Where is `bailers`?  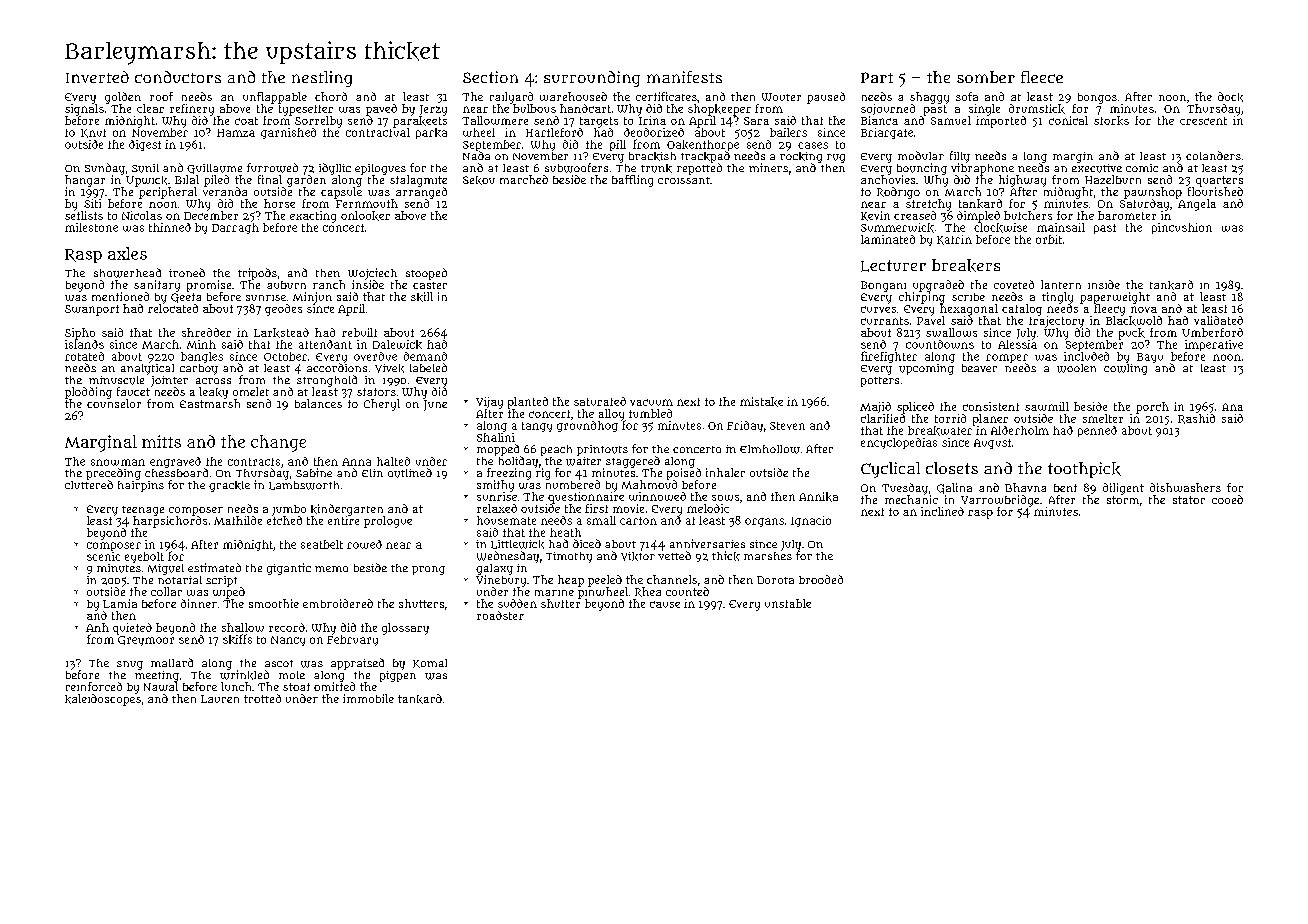 bailers is located at coordinates (788, 132).
